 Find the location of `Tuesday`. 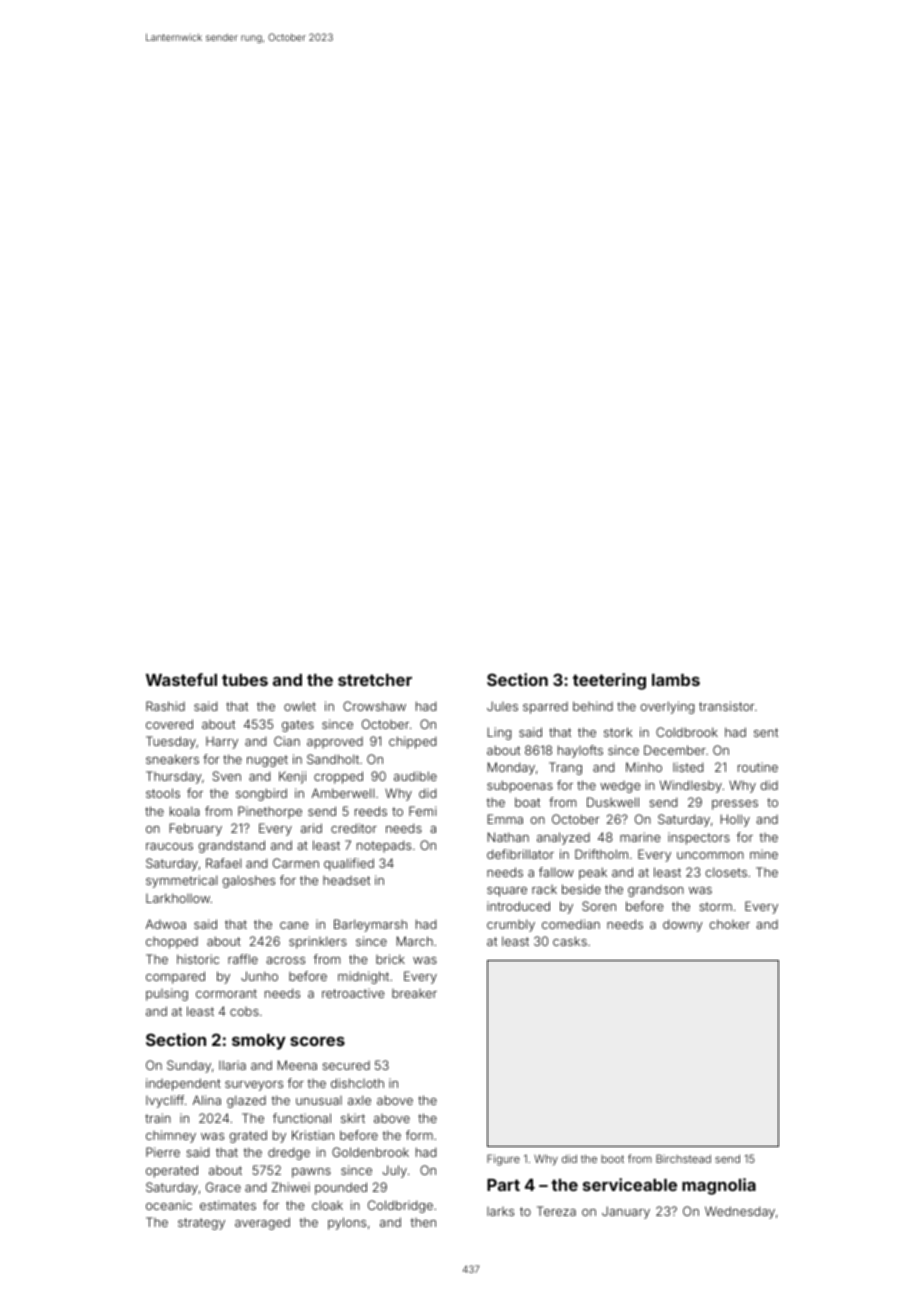

Tuesday is located at coordinates (171, 742).
